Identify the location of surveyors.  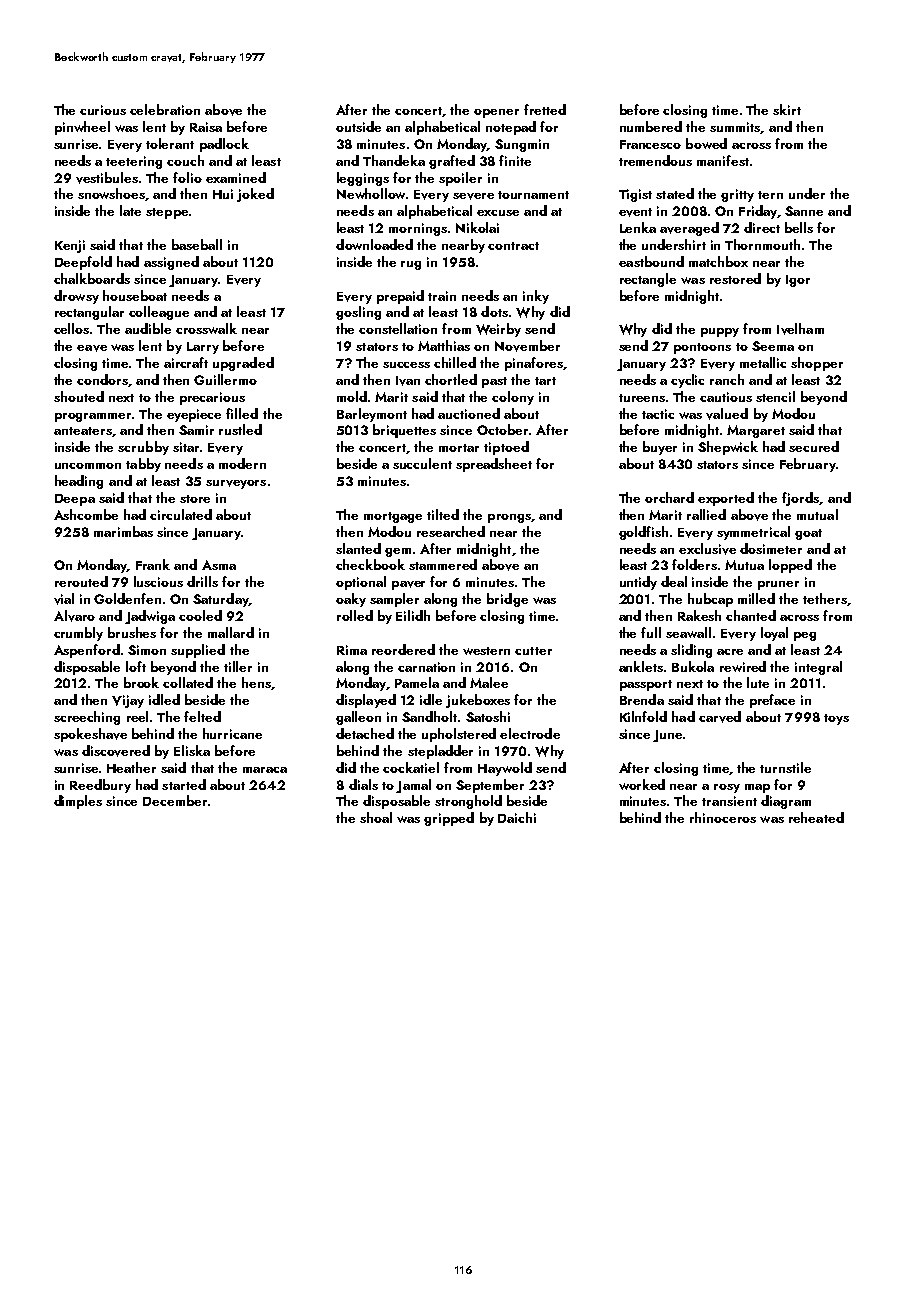
(236, 484).
